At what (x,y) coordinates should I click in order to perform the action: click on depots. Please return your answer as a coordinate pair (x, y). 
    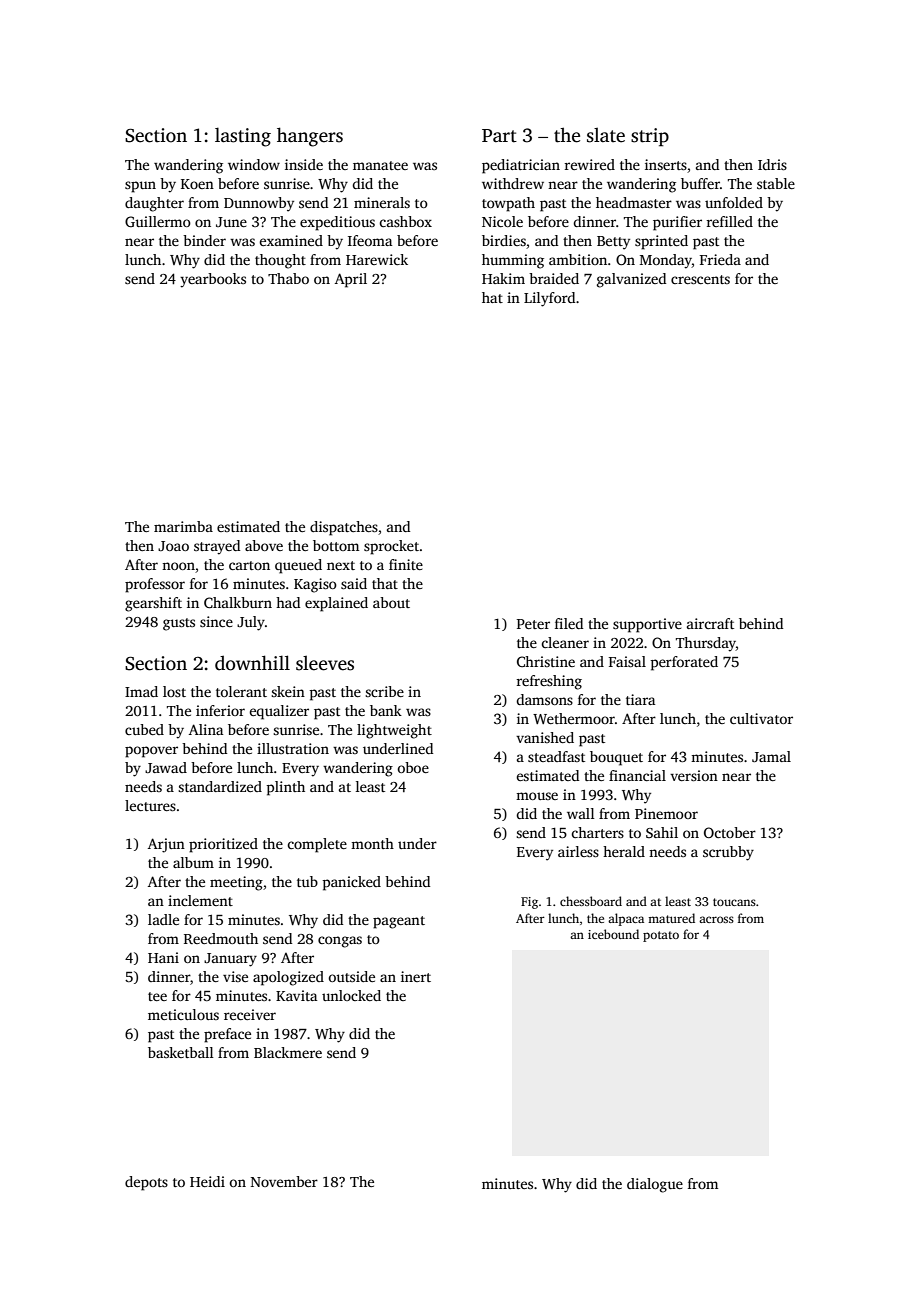
    Looking at the image, I should click on (146, 1183).
